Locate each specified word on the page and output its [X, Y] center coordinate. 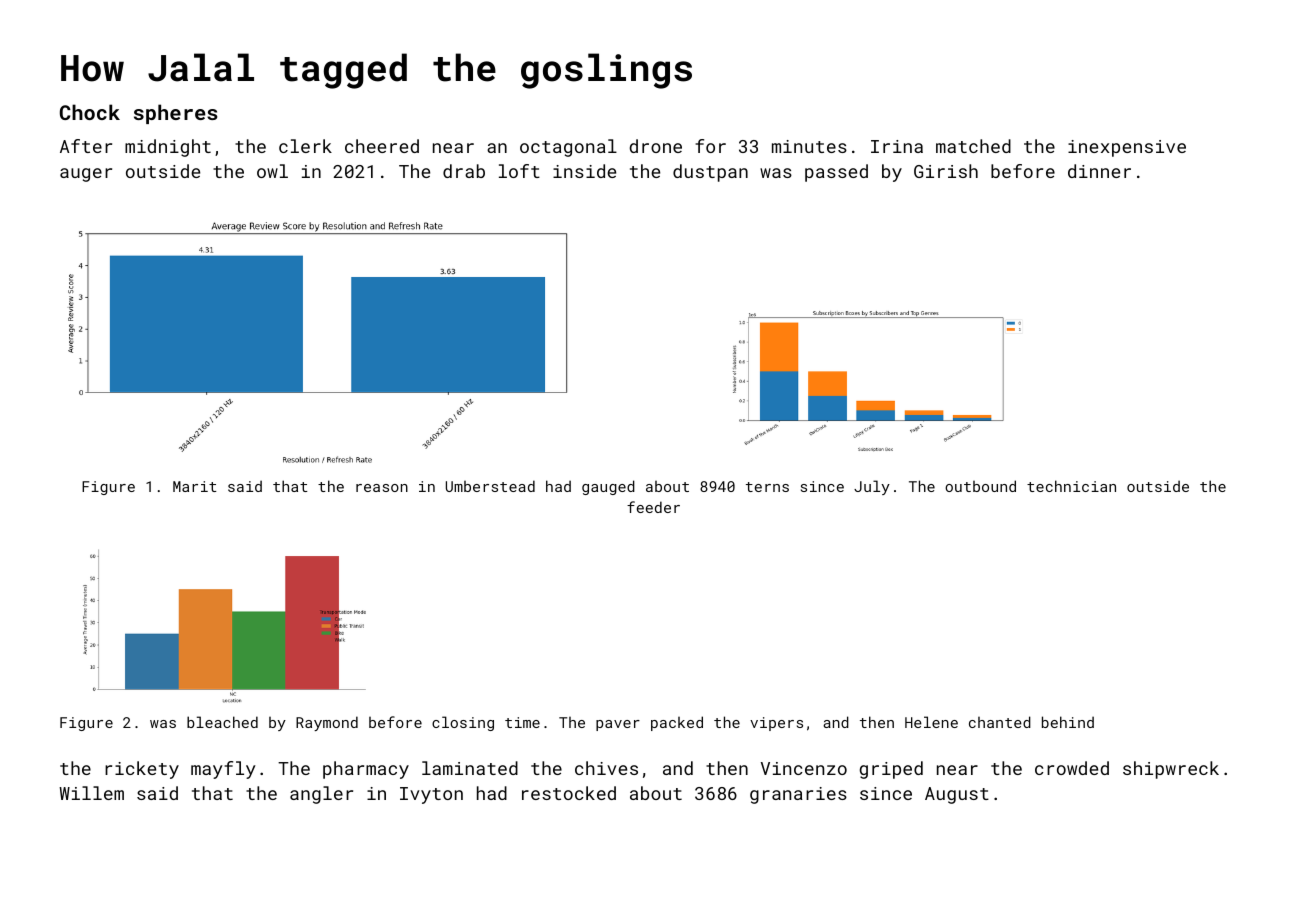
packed [677, 723]
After [86, 146]
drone [656, 146]
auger [86, 175]
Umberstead [490, 486]
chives [606, 768]
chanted [1000, 722]
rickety [142, 770]
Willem [91, 793]
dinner [1099, 171]
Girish [946, 171]
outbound [980, 486]
